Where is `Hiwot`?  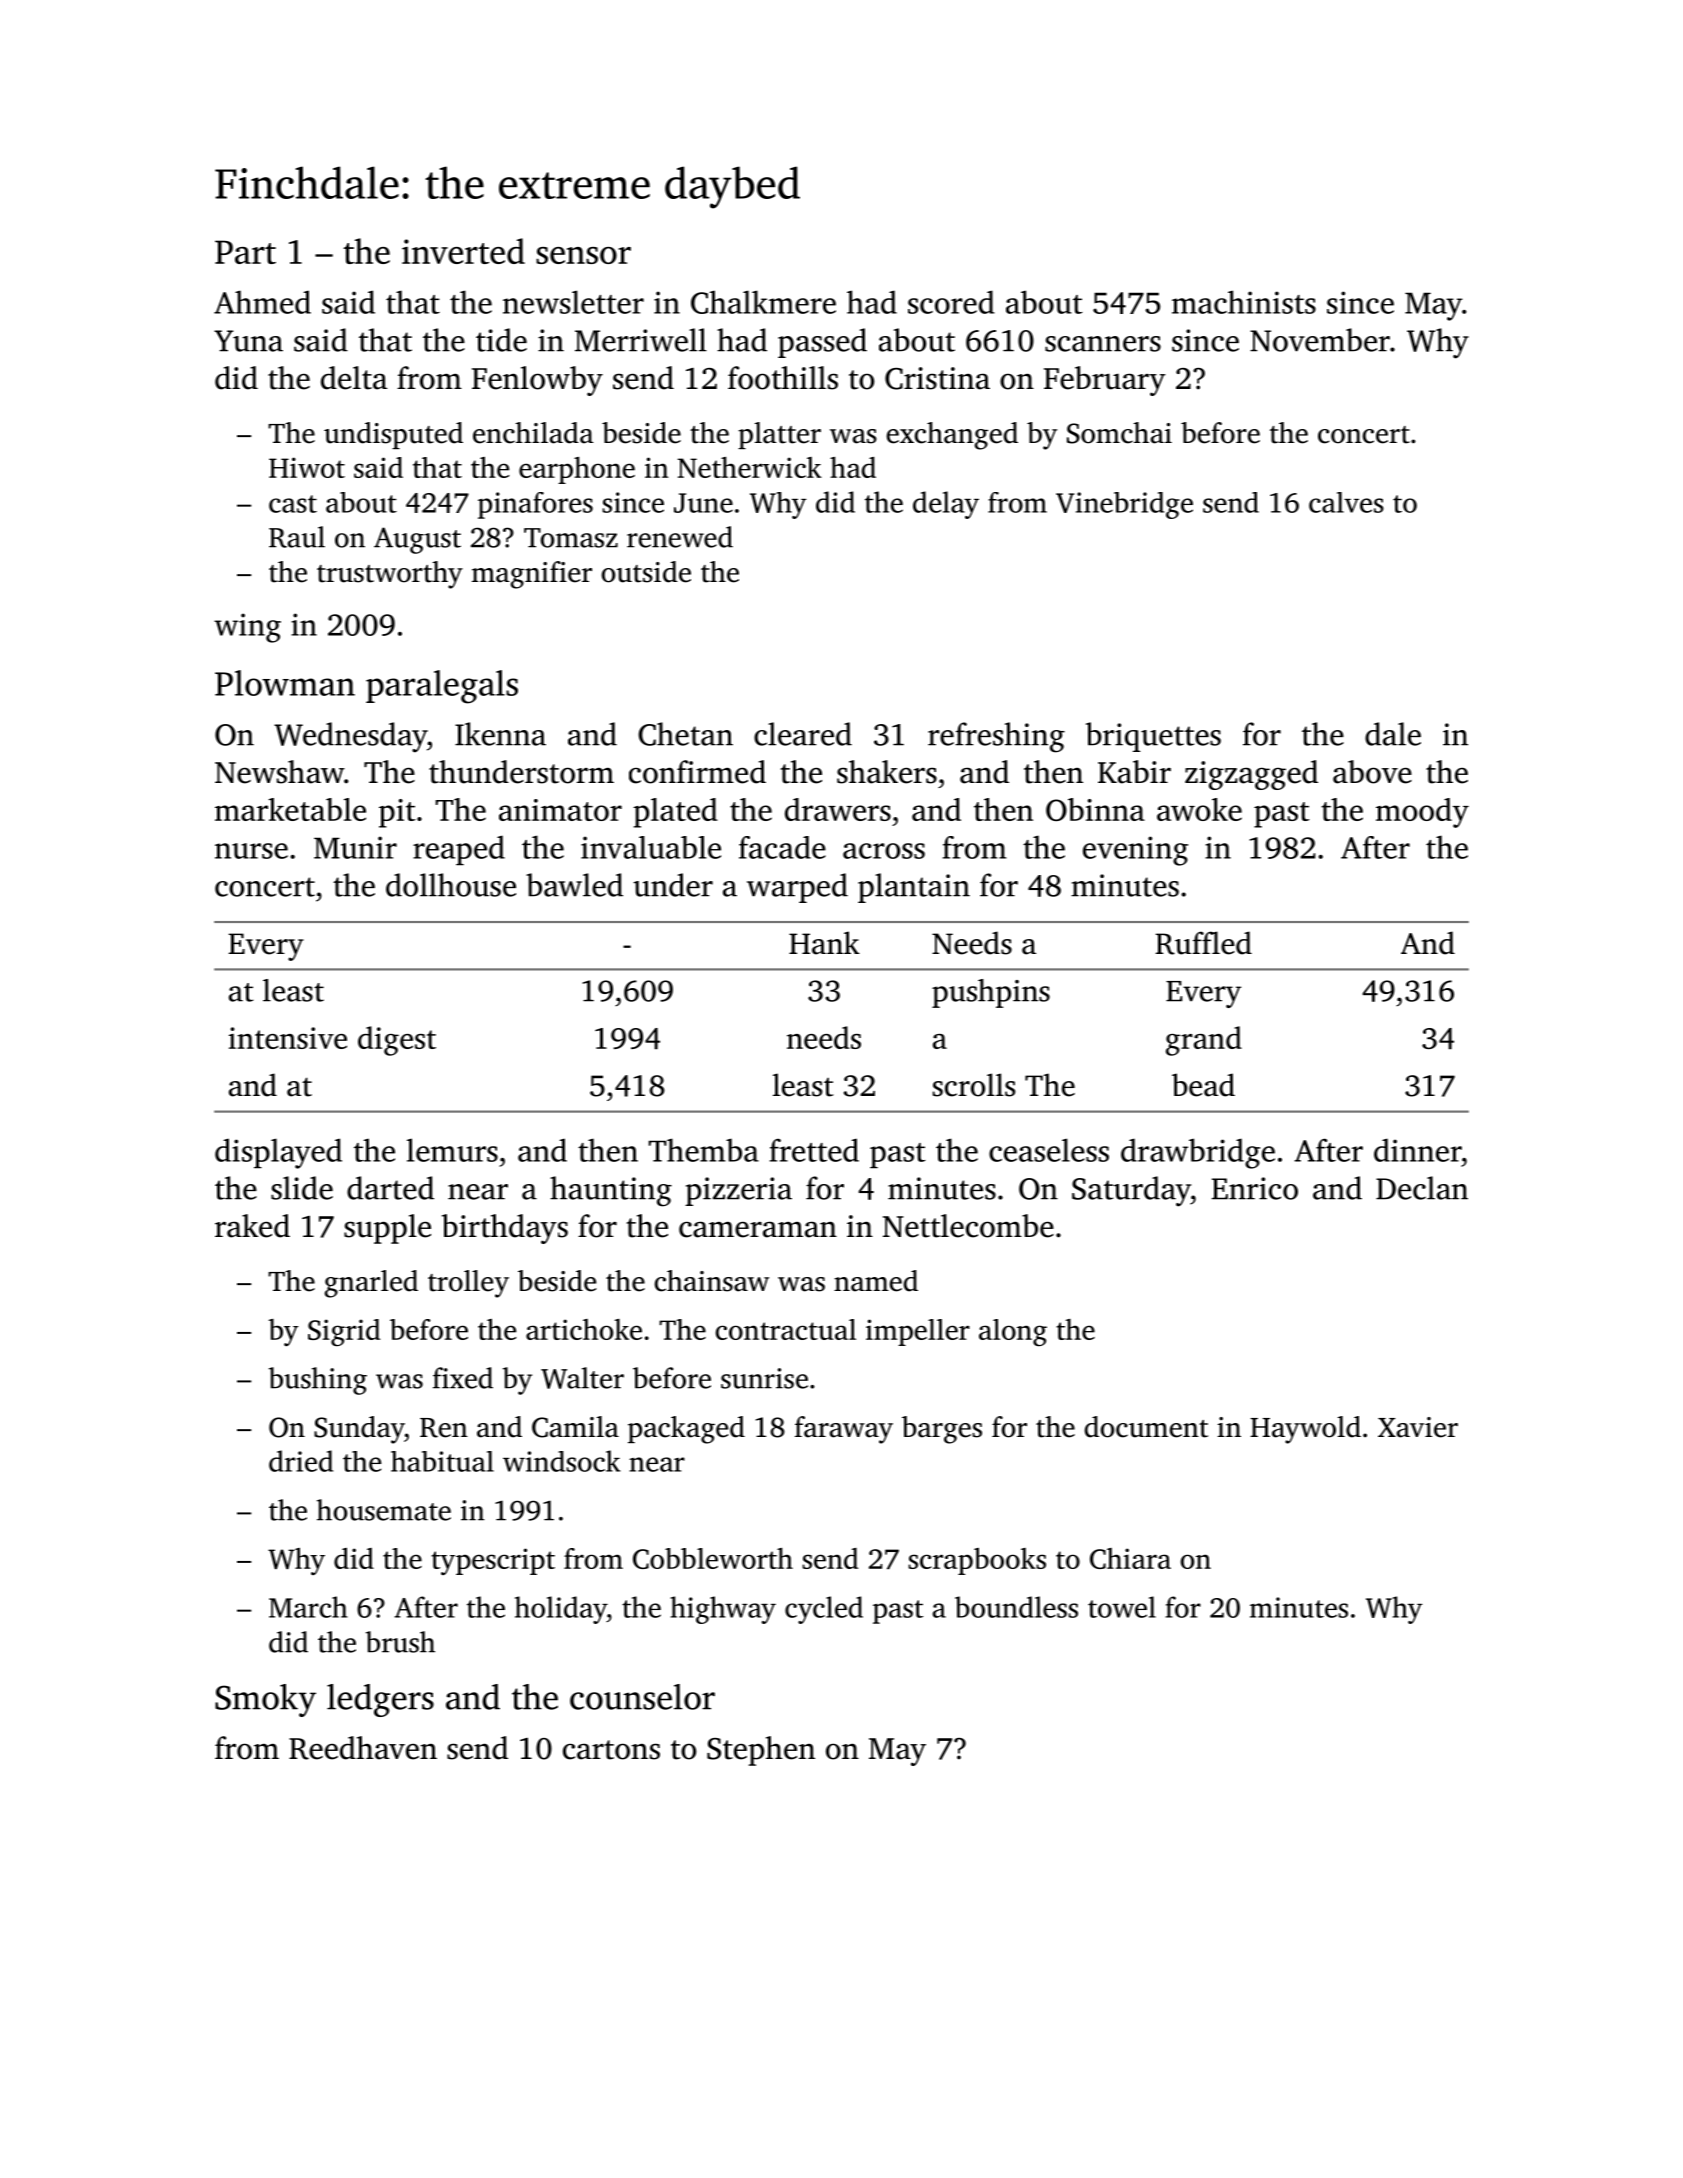 Hiwot is located at coordinates (307, 467).
